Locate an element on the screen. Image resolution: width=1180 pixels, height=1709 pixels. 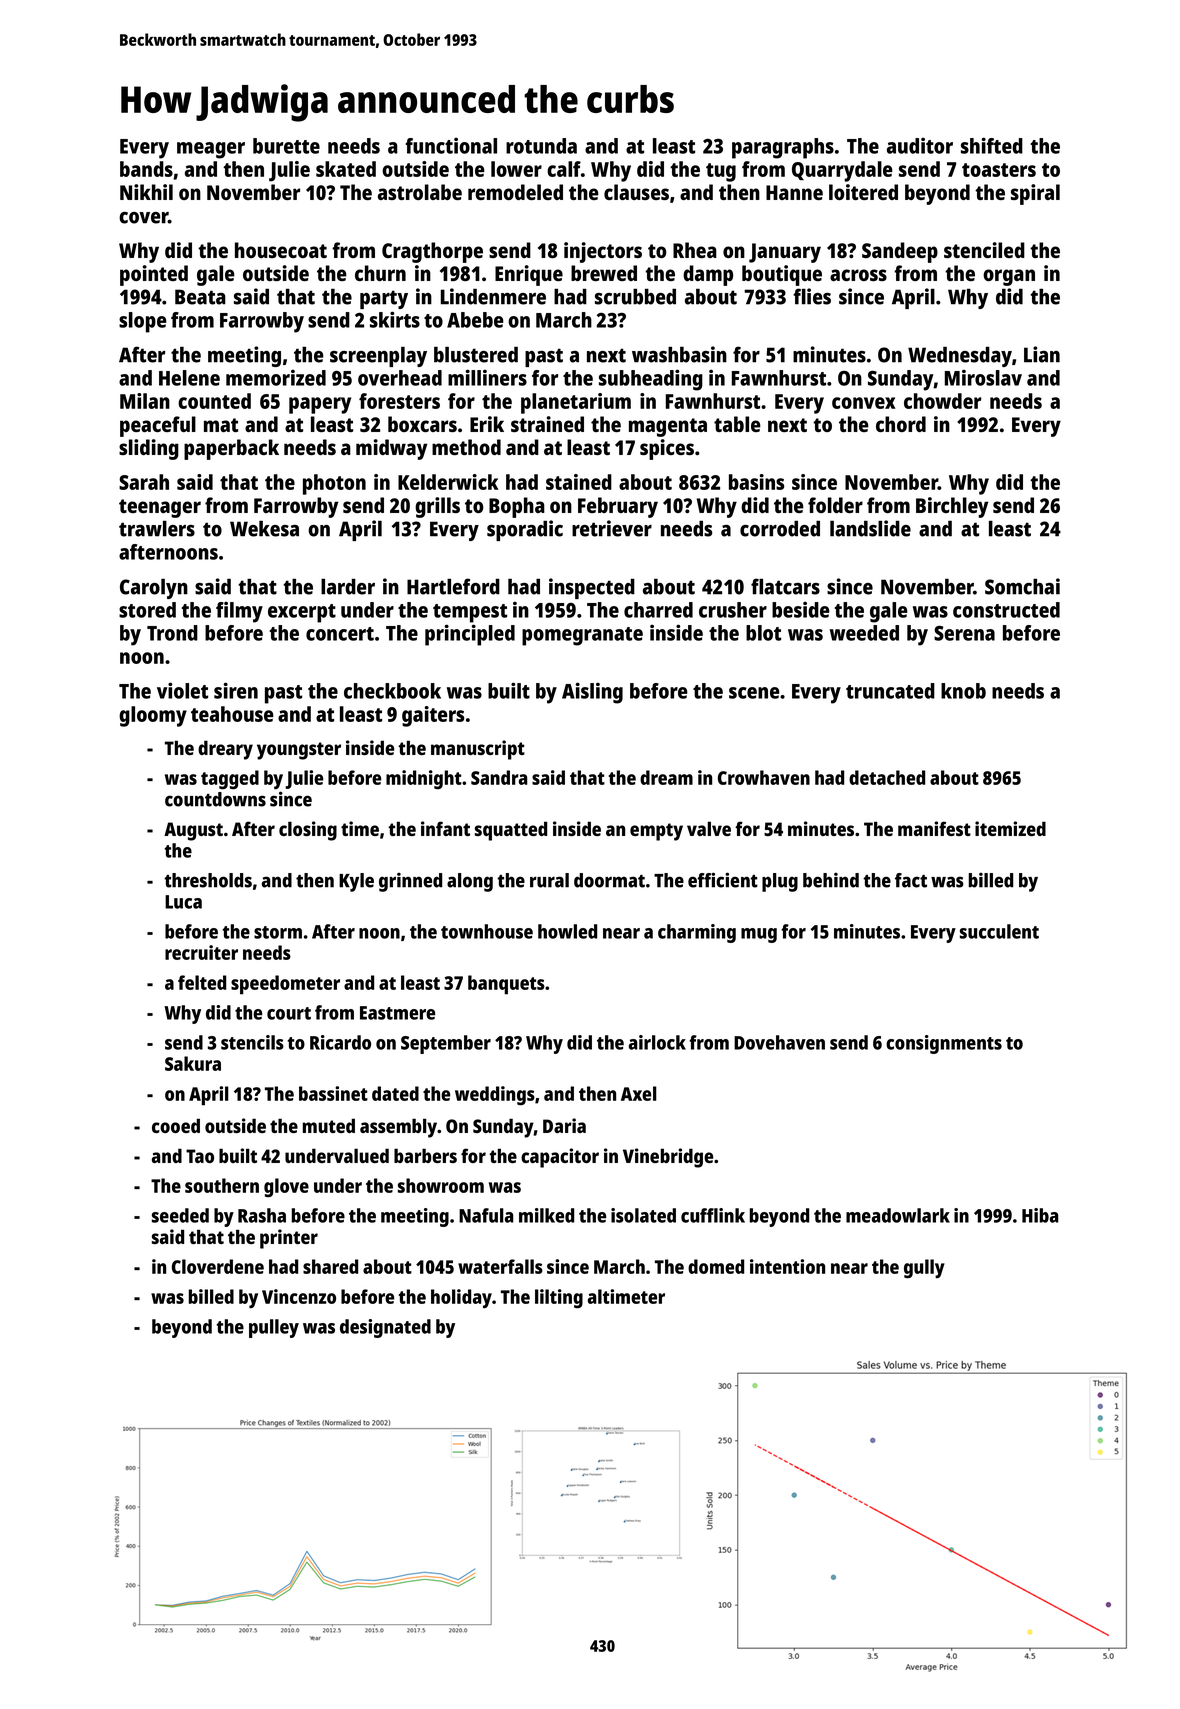
detached is located at coordinates (887, 777).
